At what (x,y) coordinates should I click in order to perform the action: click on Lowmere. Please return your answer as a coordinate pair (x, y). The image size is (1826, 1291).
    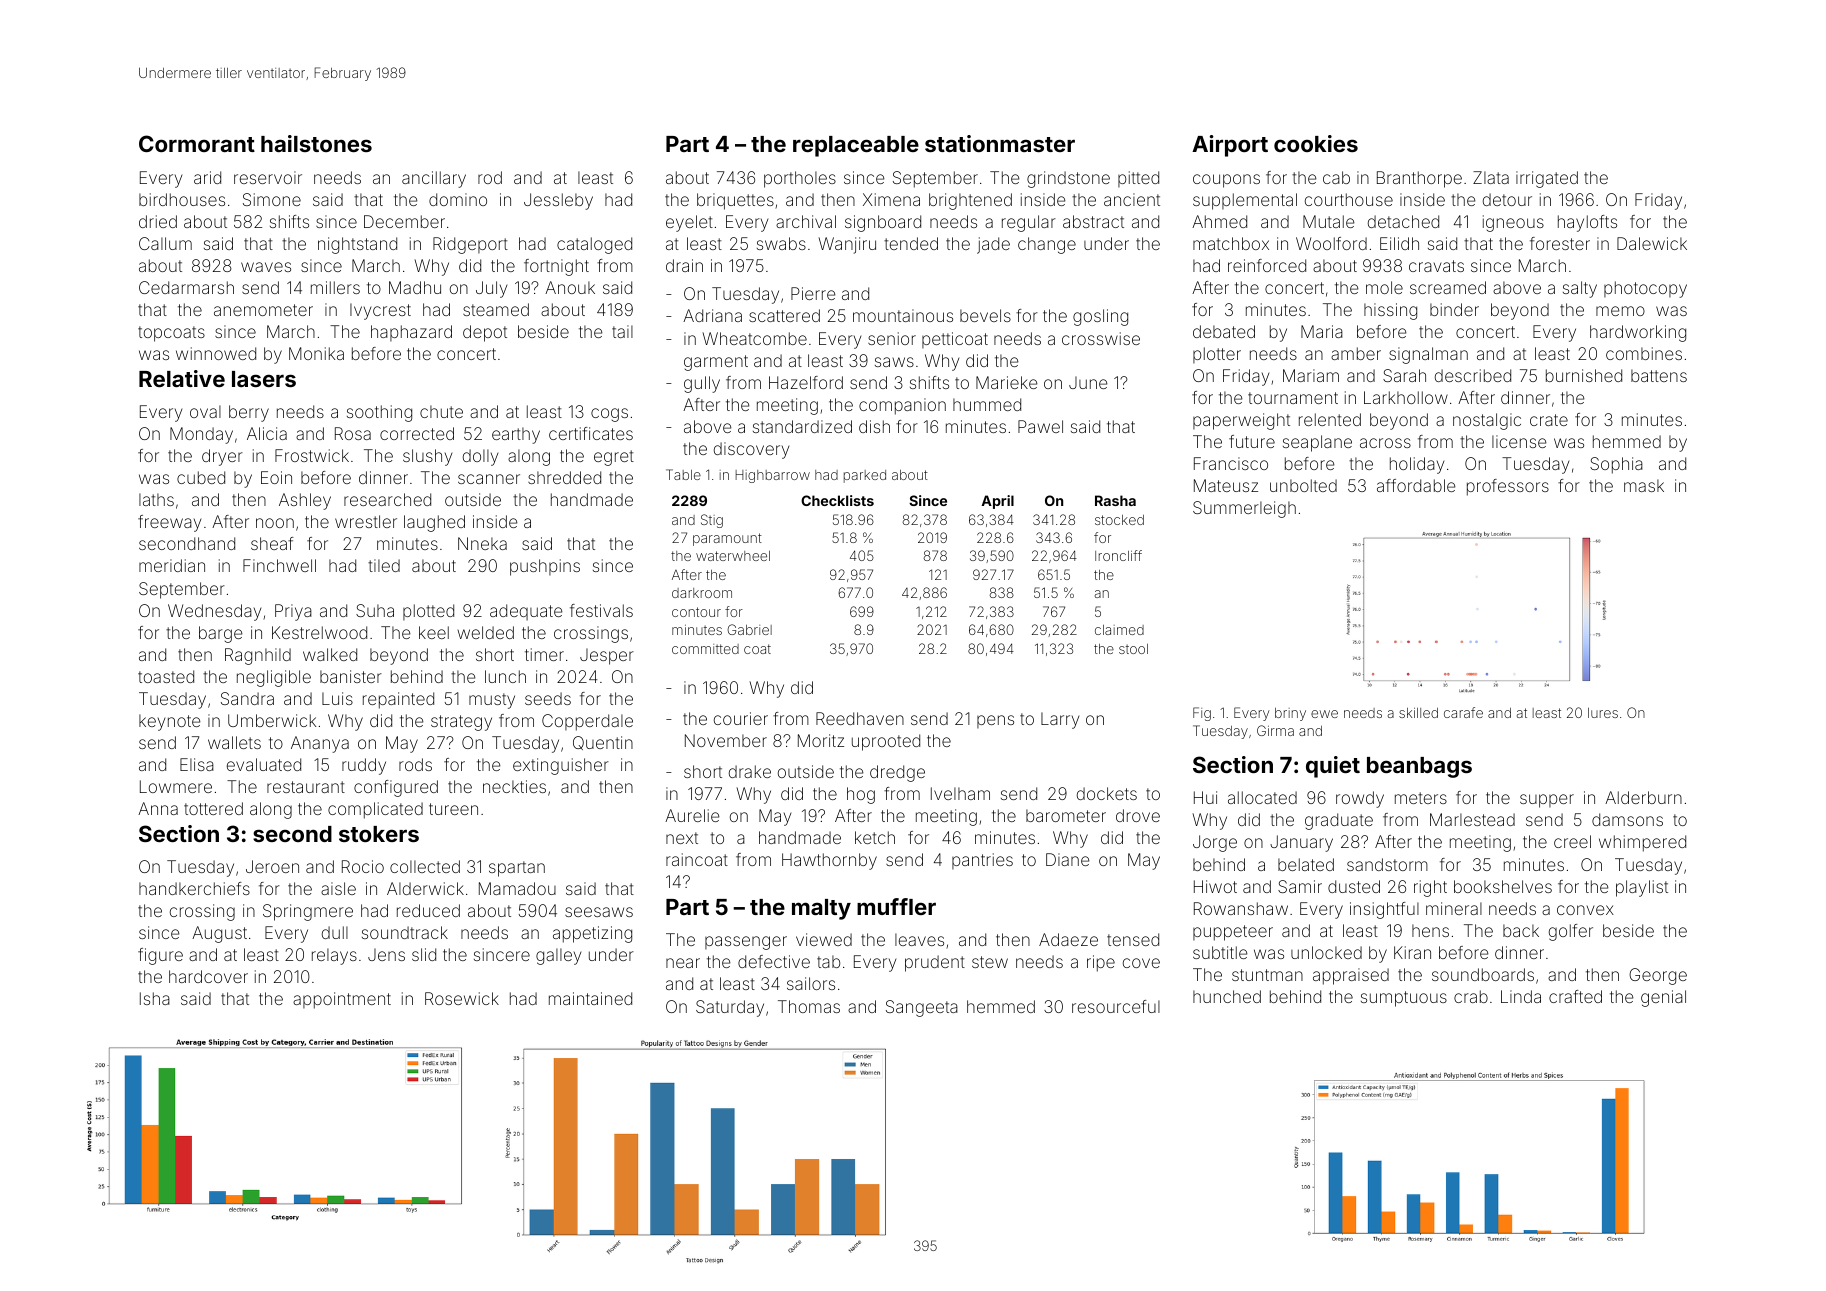
    Looking at the image, I should click on (176, 786).
